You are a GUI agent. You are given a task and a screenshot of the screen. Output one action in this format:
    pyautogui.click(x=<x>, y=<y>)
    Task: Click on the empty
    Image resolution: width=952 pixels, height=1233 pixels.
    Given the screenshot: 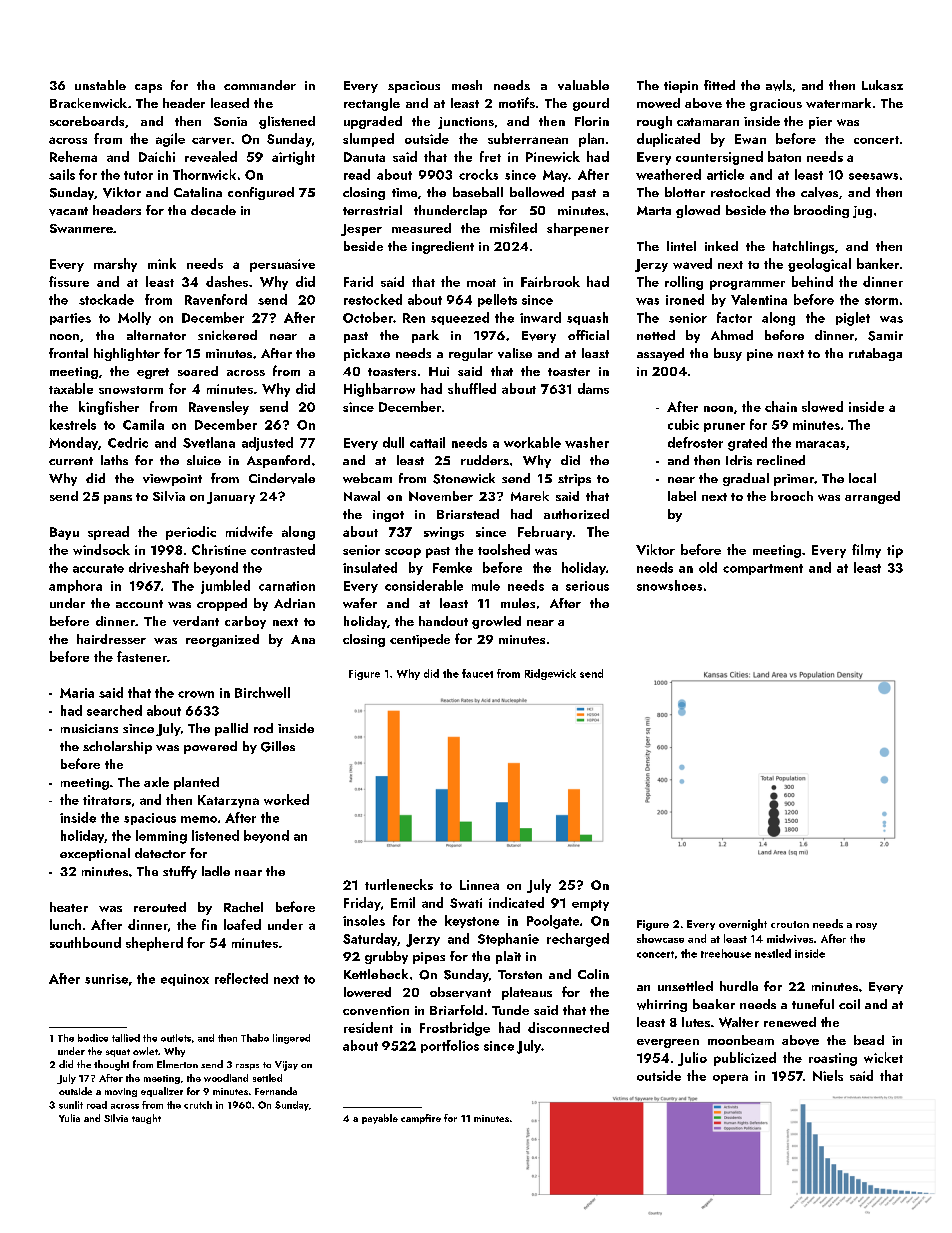 What is the action you would take?
    pyautogui.click(x=590, y=905)
